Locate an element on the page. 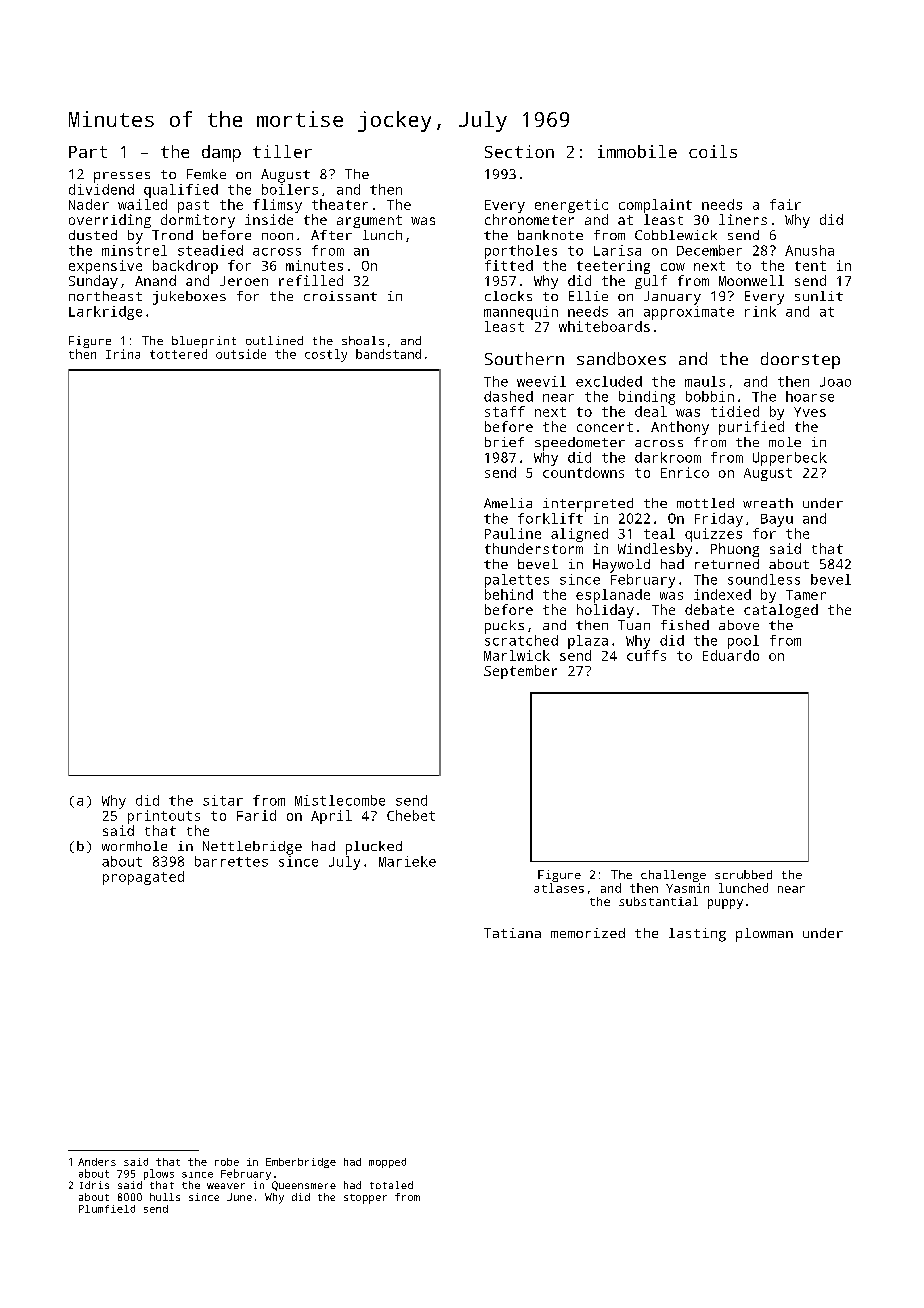  sitar is located at coordinates (223, 800).
